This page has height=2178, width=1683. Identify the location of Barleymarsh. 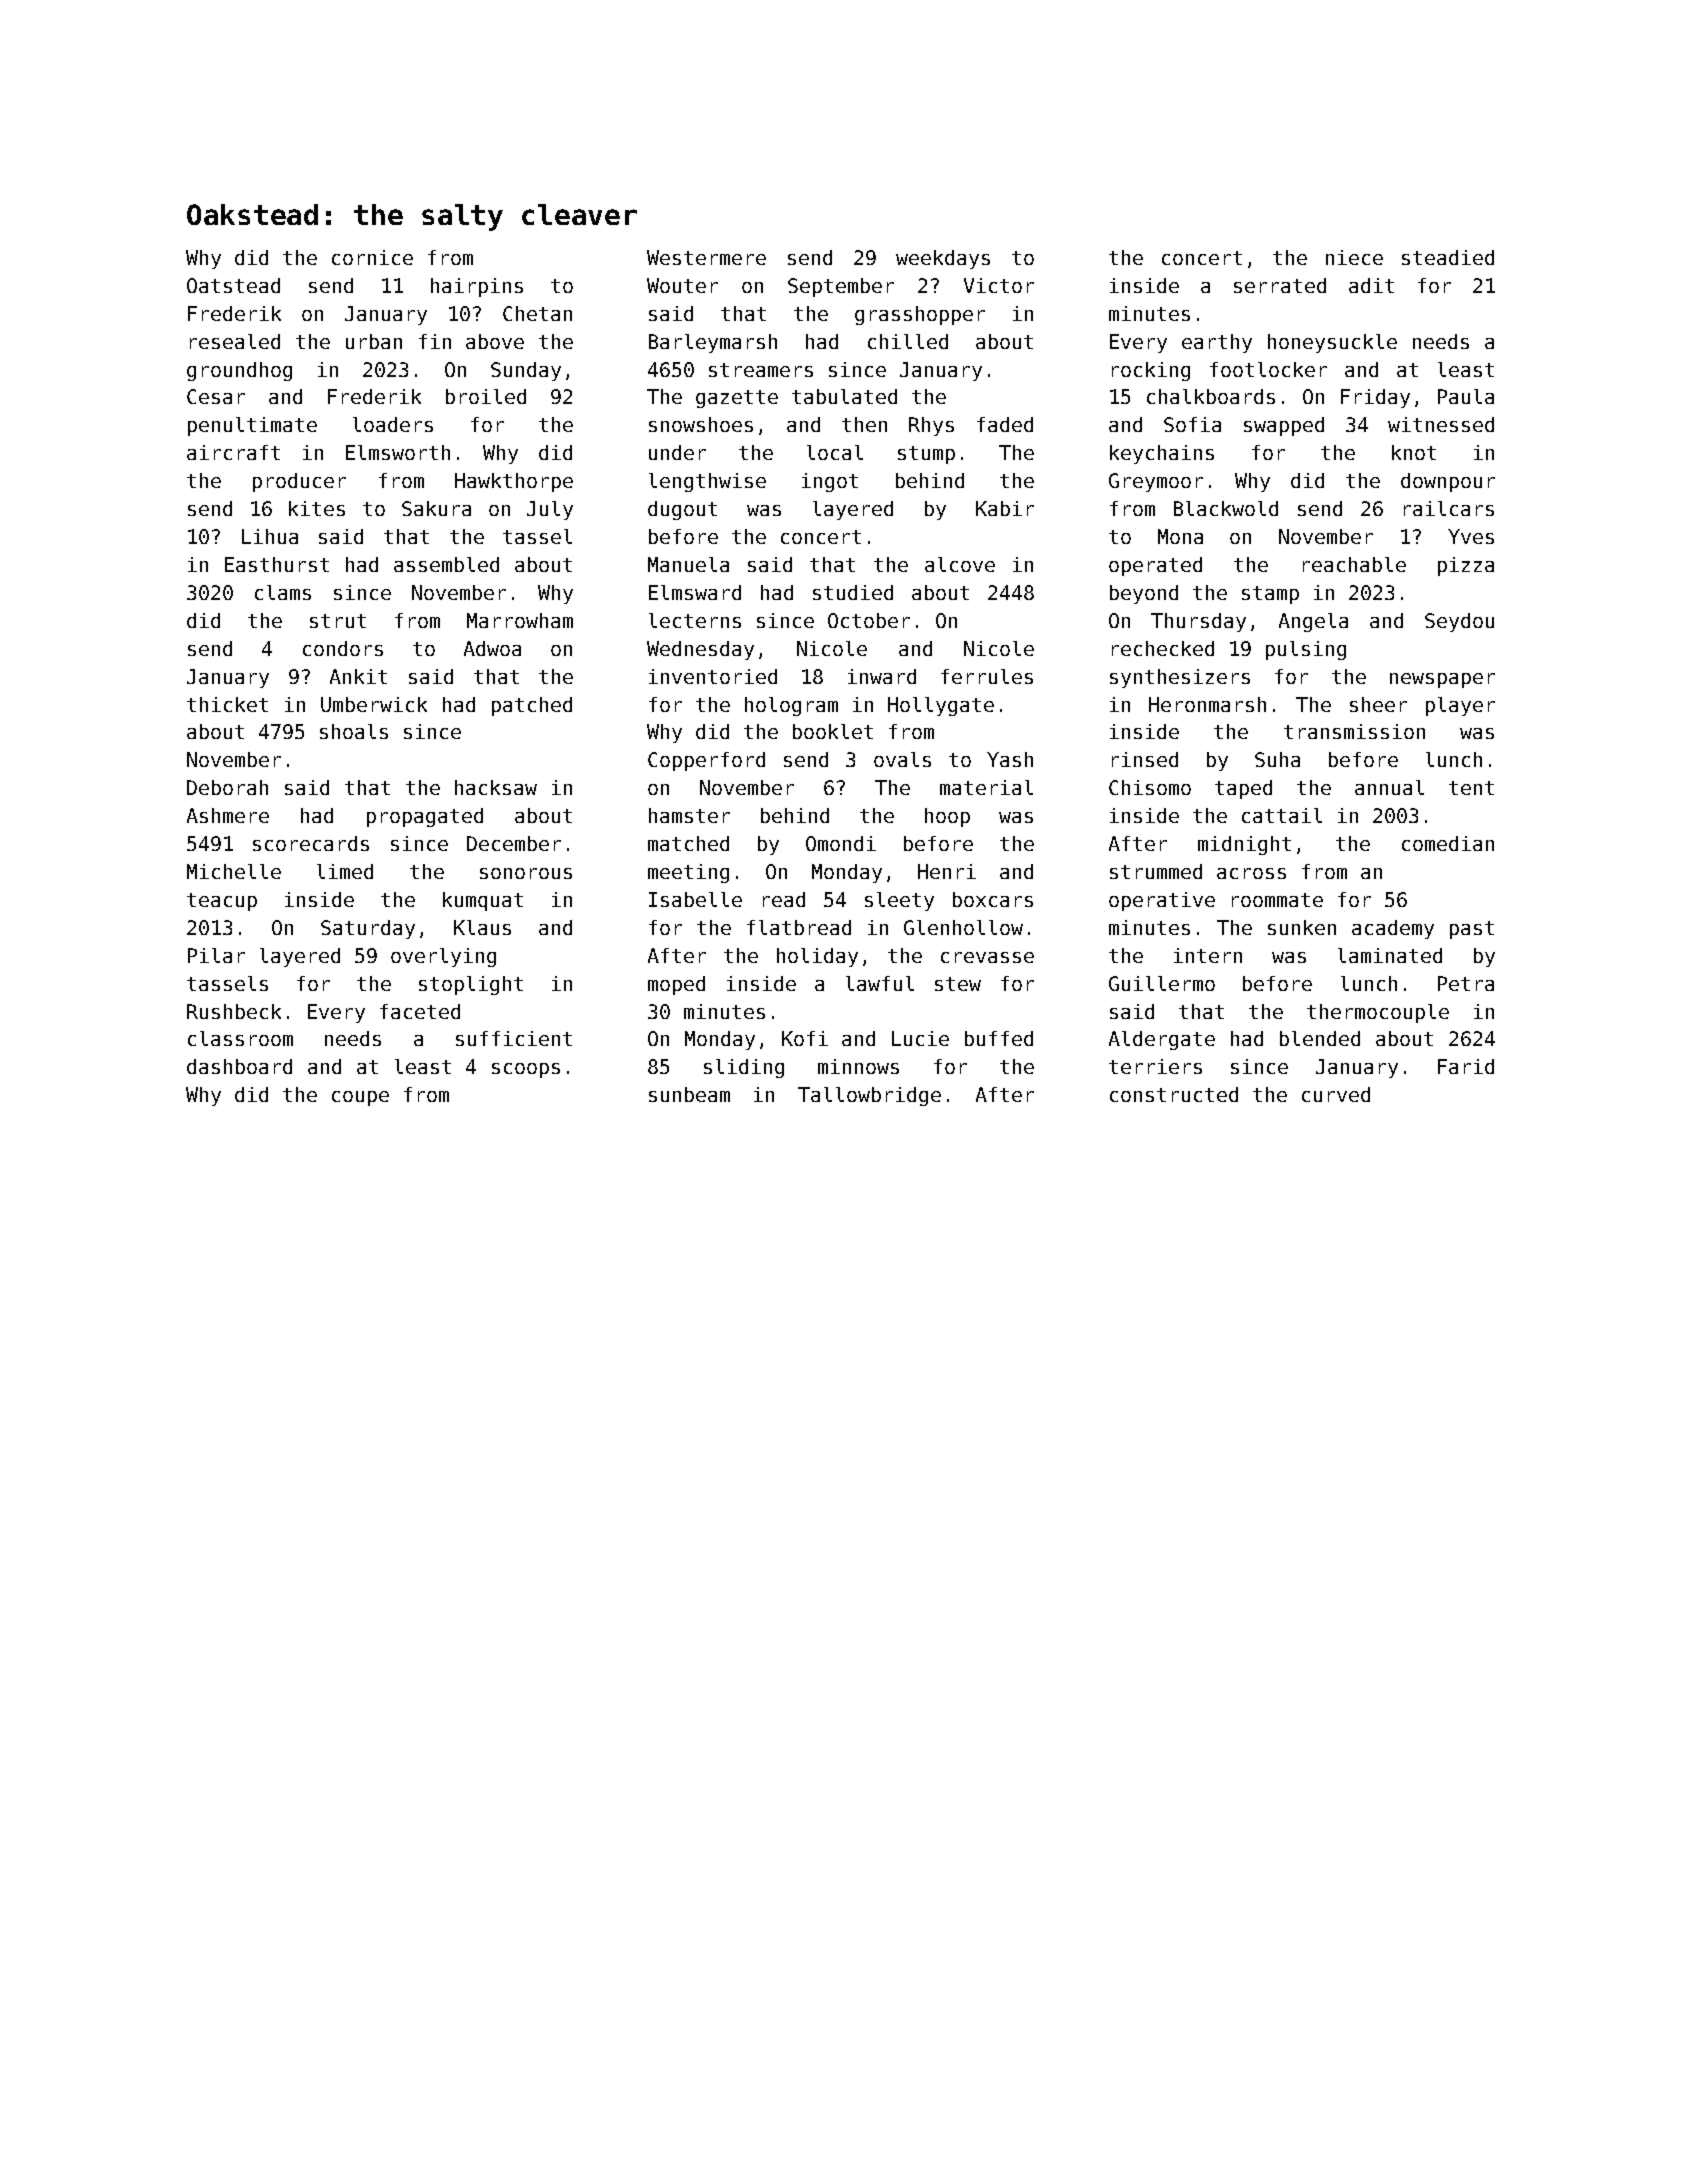
(713, 343).
